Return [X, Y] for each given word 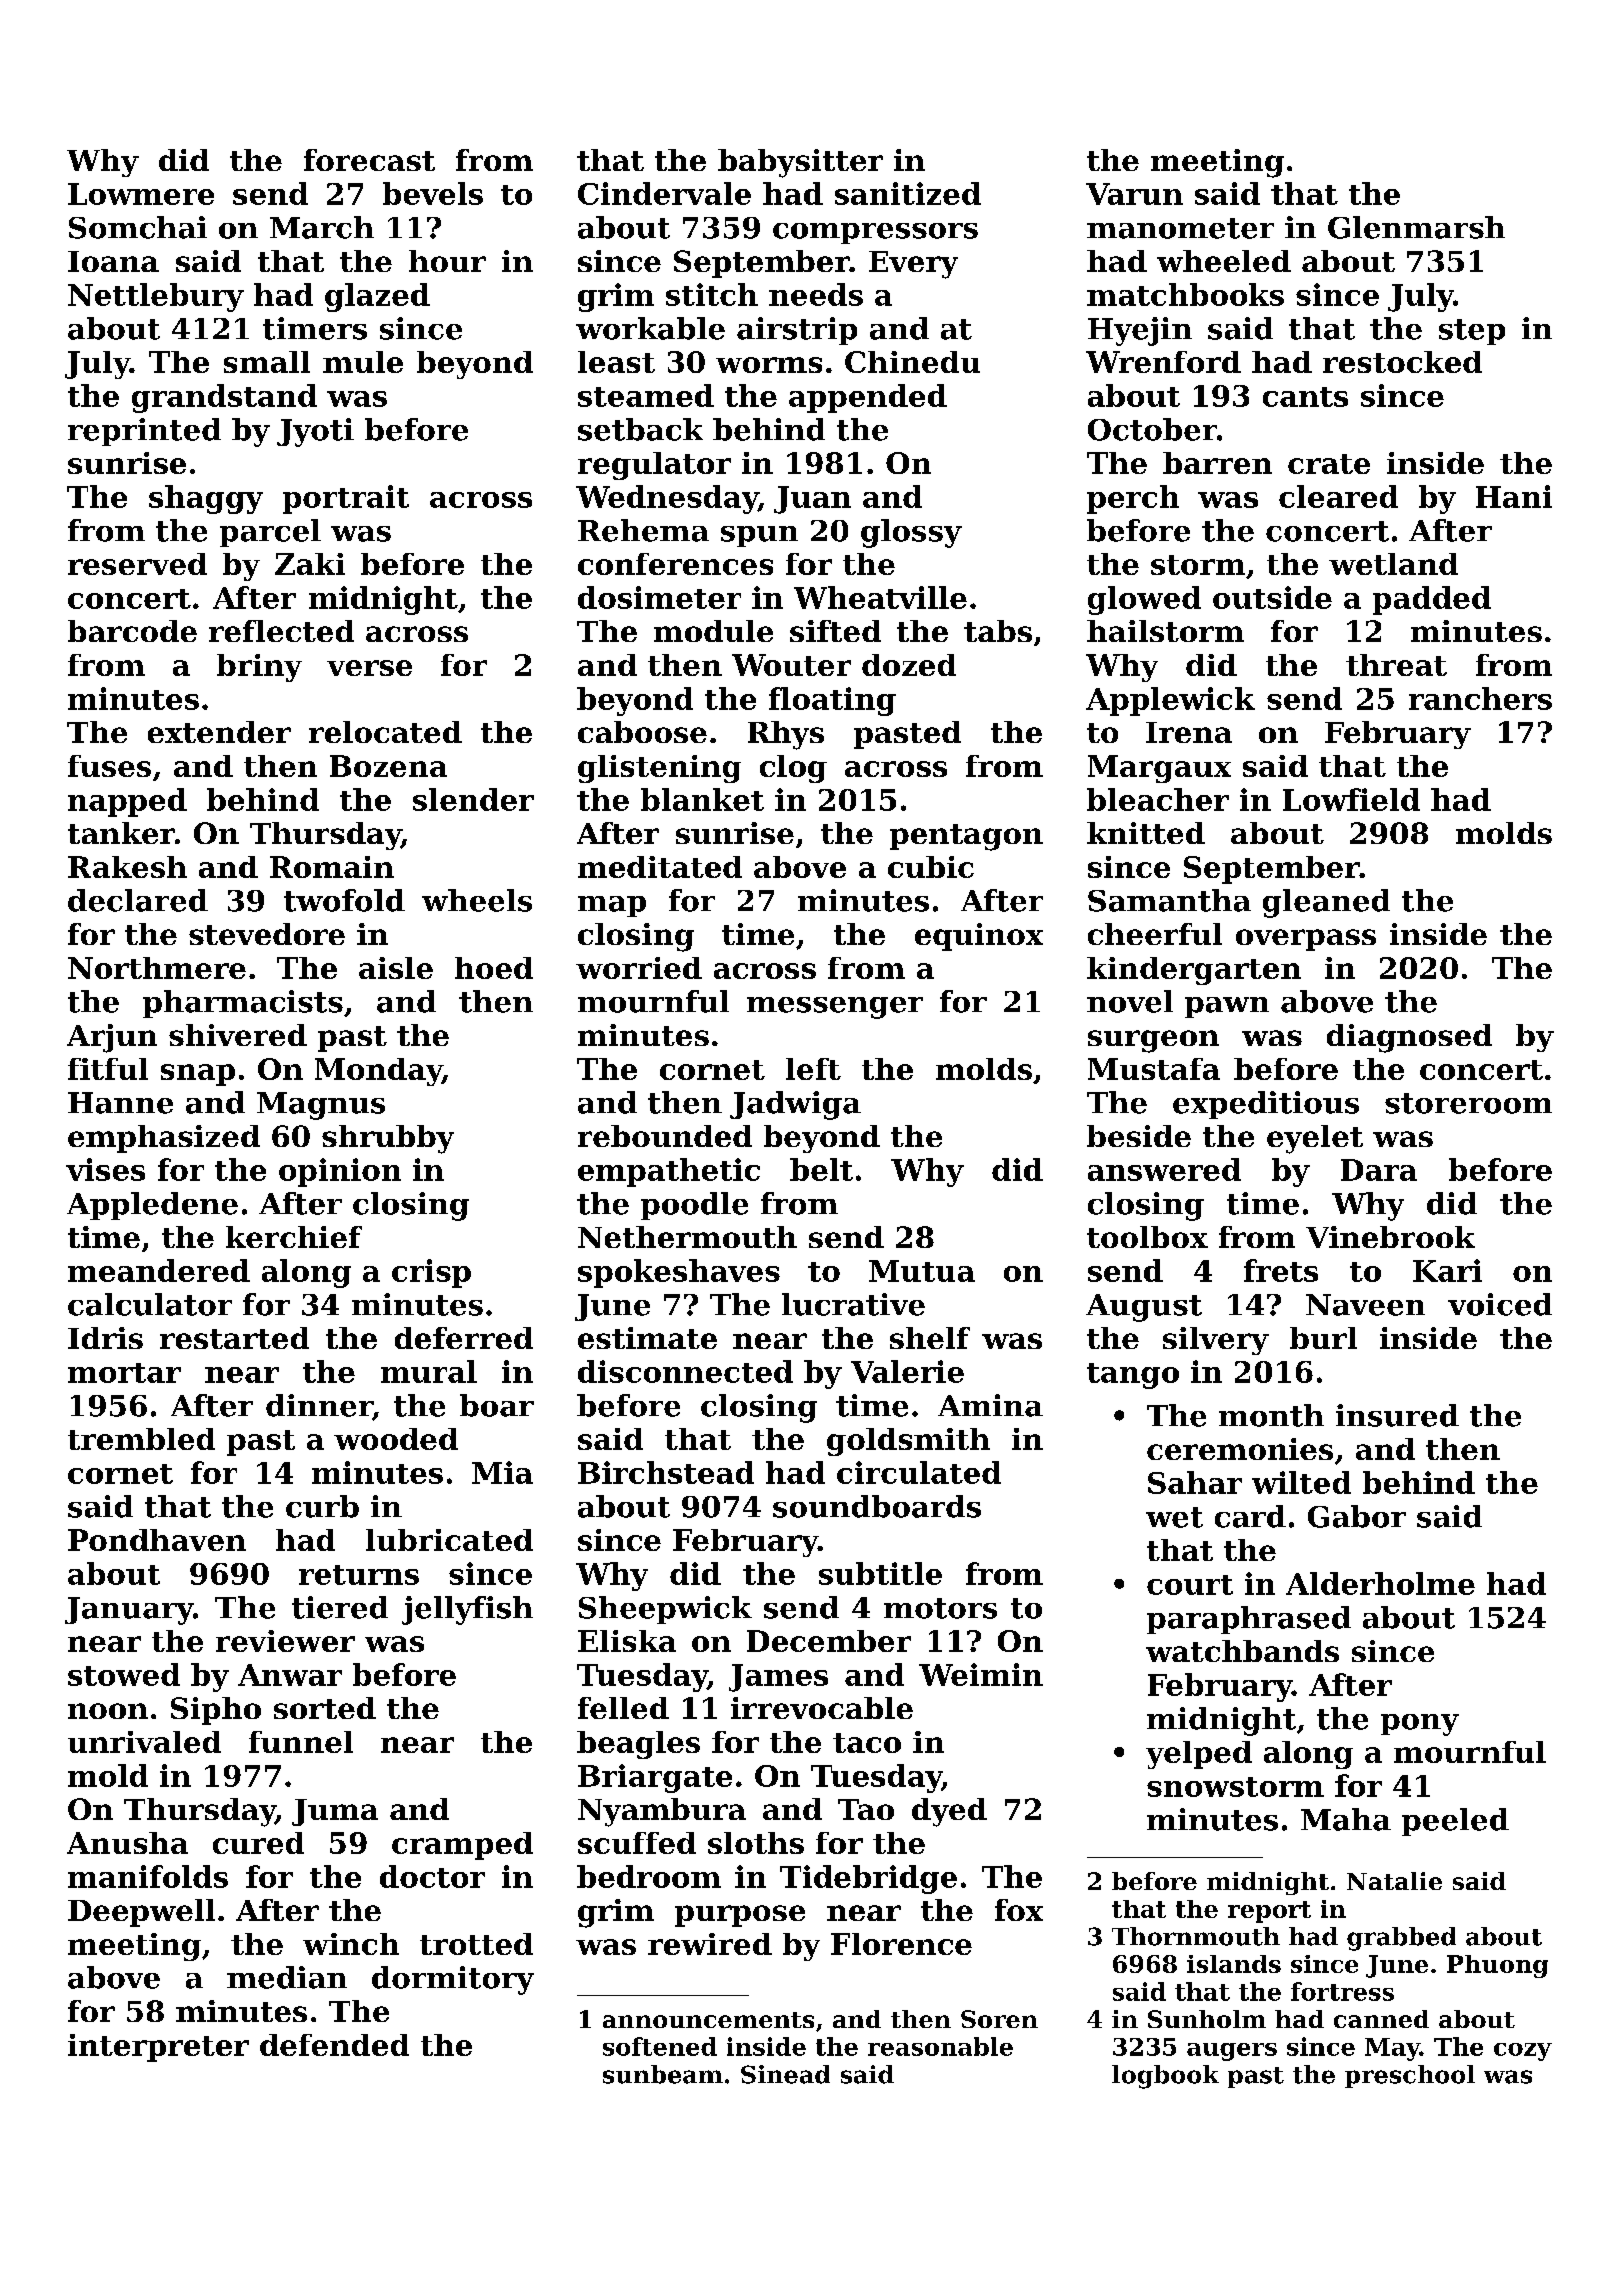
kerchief [294, 1237]
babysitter [800, 163]
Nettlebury [156, 297]
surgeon [1153, 1041]
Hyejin [1140, 331]
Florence [901, 1944]
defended [334, 2045]
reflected [281, 631]
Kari [1447, 1270]
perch [1133, 499]
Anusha [127, 1843]
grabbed [1401, 1939]
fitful [108, 1069]
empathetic [669, 1172]
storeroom [1468, 1103]
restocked [1402, 362]
